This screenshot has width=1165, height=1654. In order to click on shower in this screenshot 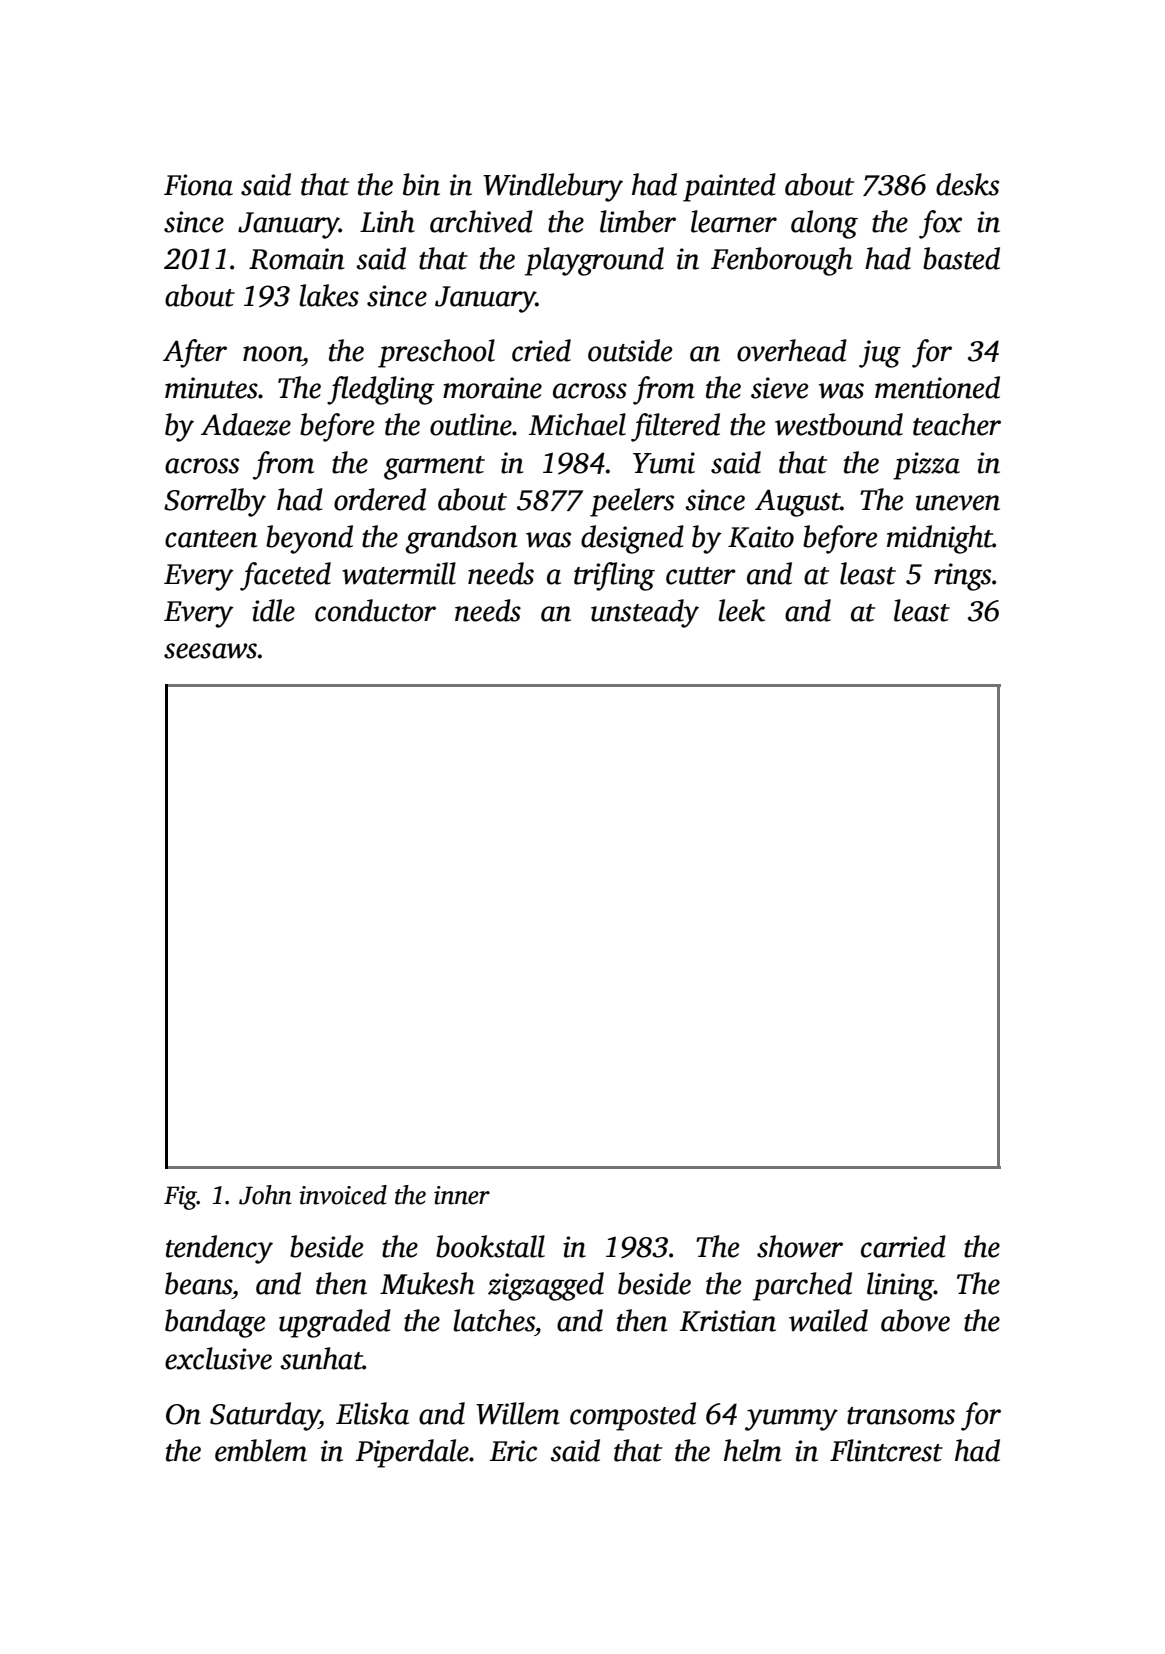, I will do `click(800, 1246)`.
